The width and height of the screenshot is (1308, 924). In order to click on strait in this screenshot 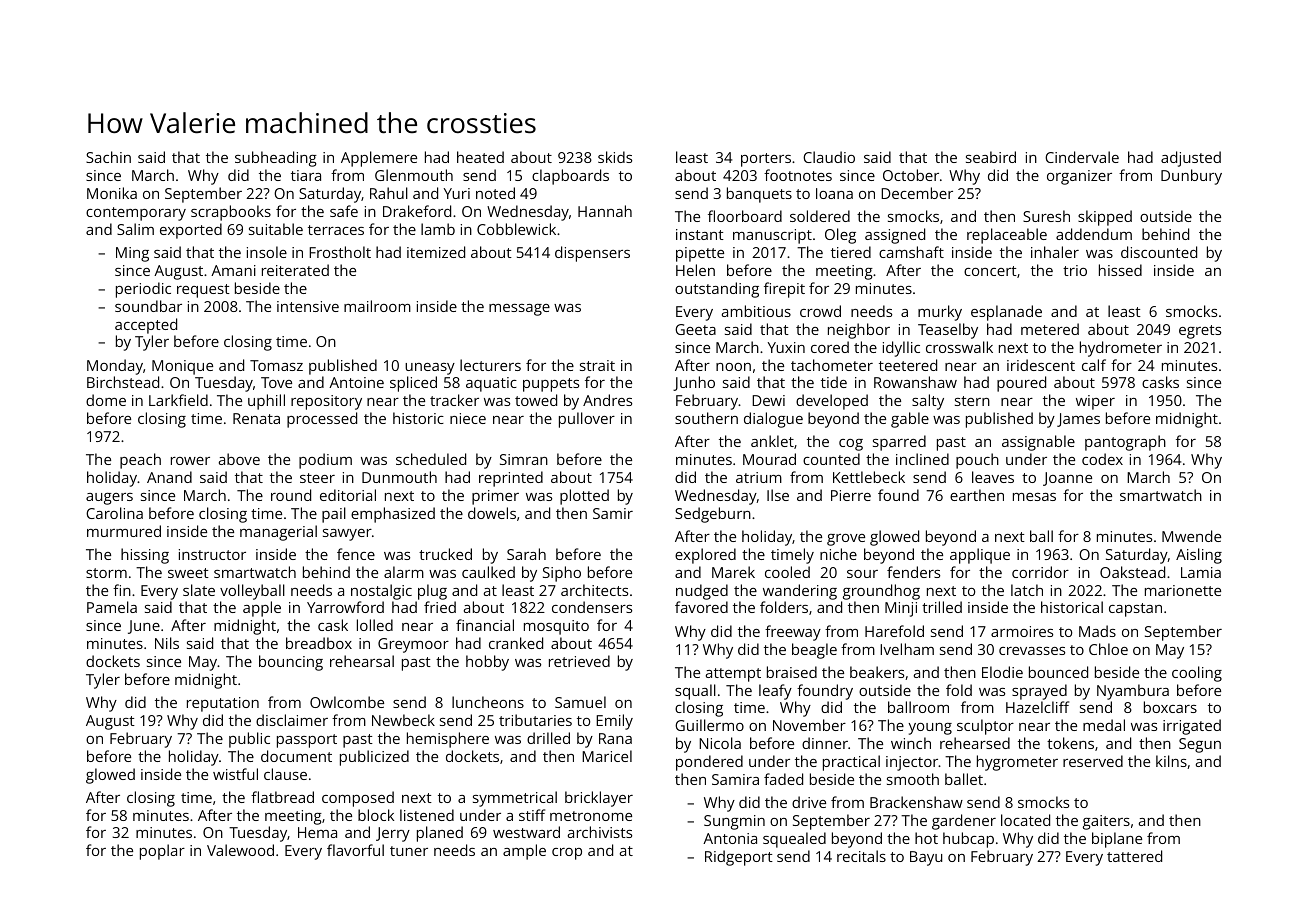, I will do `click(597, 365)`.
